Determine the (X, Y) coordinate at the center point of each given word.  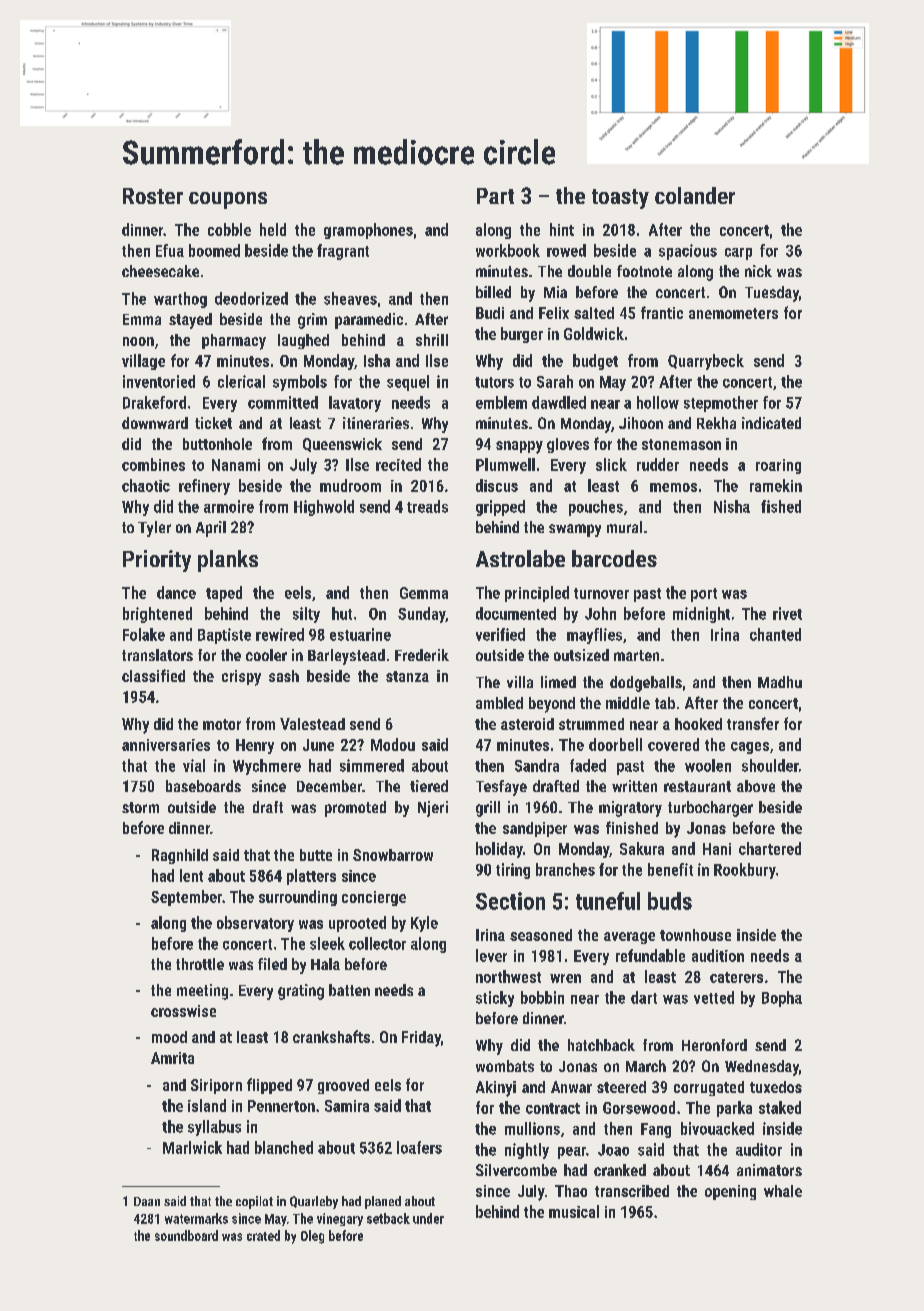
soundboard (186, 1235)
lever (491, 955)
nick (758, 271)
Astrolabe (520, 558)
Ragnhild (180, 856)
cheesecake (160, 271)
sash (284, 676)
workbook (508, 250)
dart (644, 997)
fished (781, 506)
